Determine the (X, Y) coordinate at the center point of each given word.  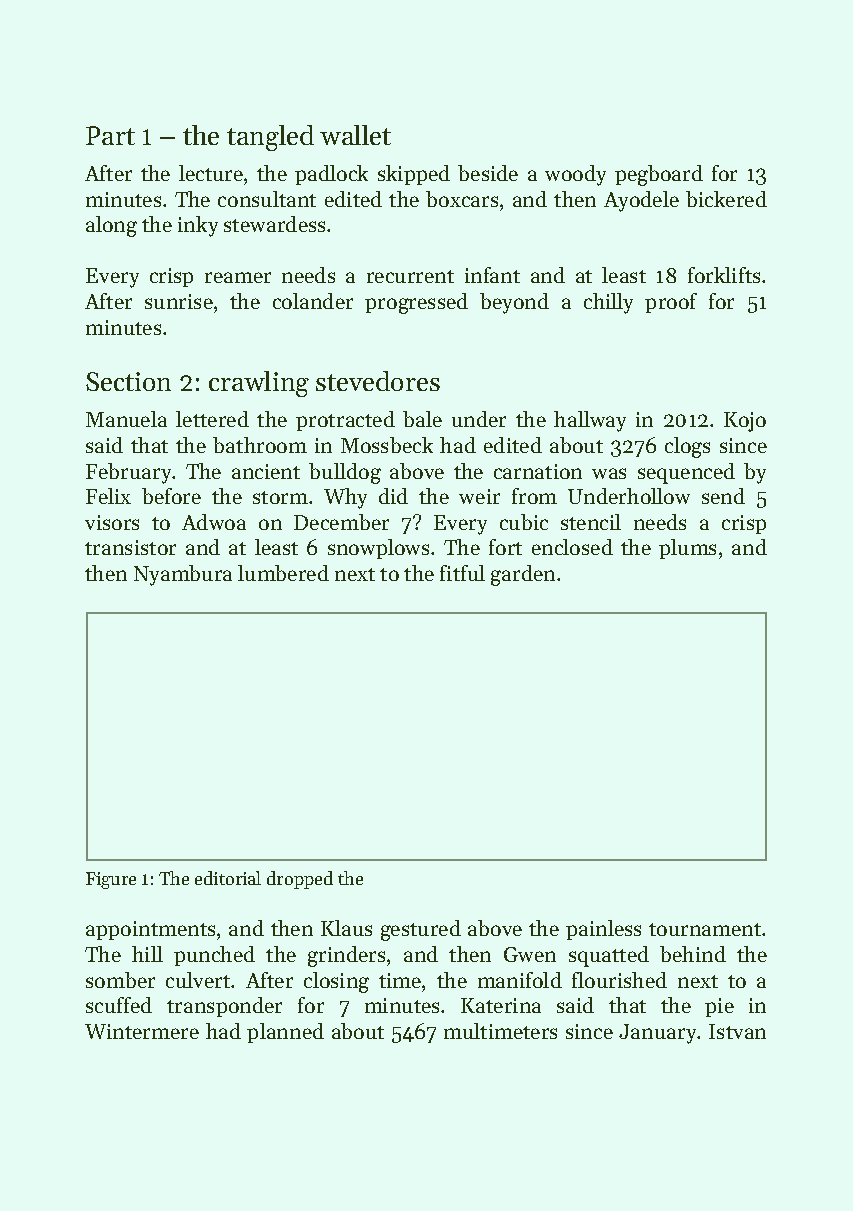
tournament (705, 929)
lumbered (283, 573)
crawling (259, 384)
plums (687, 549)
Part (110, 135)
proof (671, 303)
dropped (300, 880)
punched (214, 956)
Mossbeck (387, 445)
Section (128, 381)
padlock (331, 175)
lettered (212, 419)
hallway (590, 421)
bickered (726, 199)
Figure (111, 880)
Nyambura (183, 575)
